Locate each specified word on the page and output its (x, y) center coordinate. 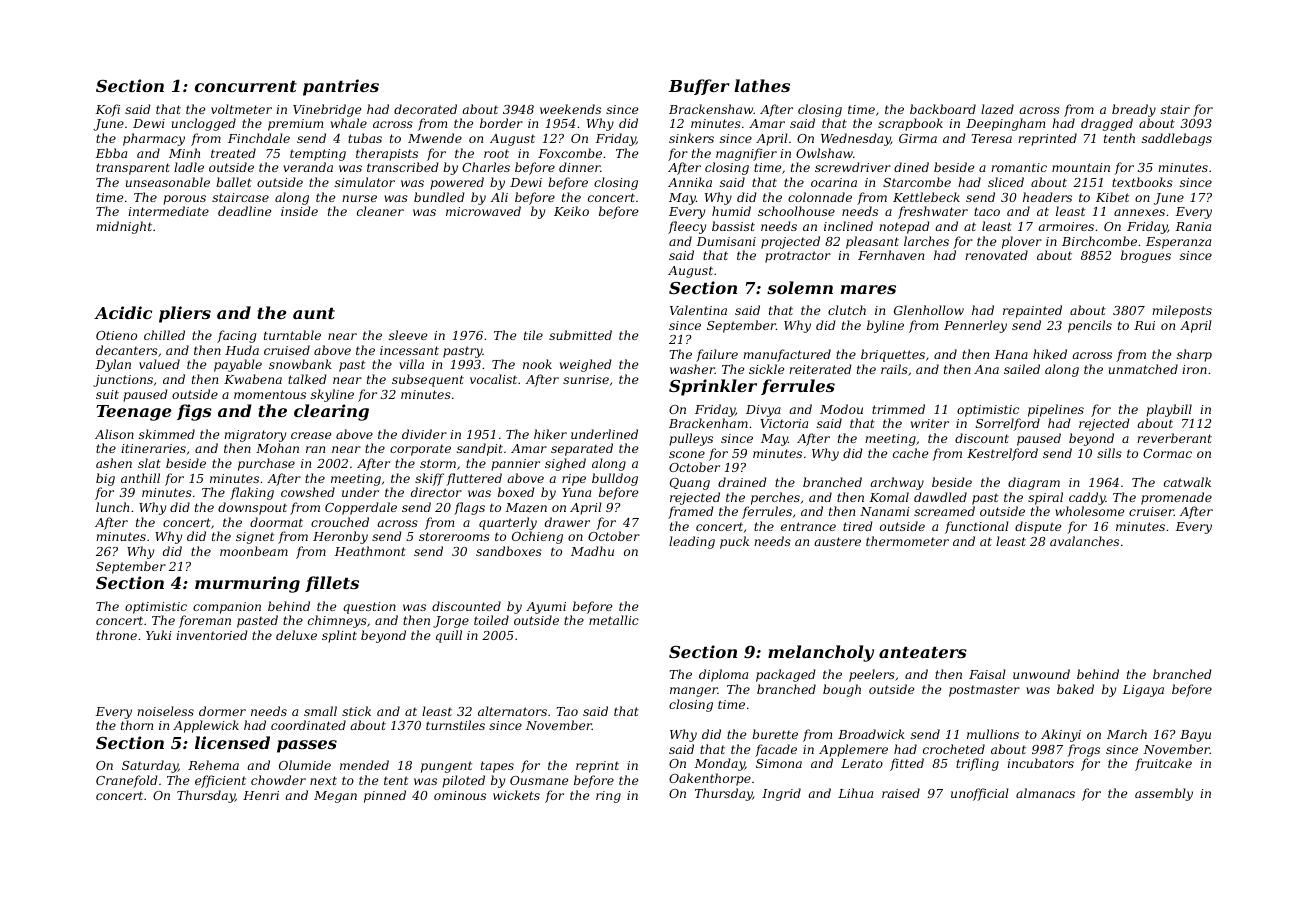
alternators (512, 711)
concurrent (246, 86)
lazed (997, 109)
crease (311, 435)
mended (364, 765)
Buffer (699, 87)
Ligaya (1143, 691)
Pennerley (975, 326)
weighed (586, 365)
